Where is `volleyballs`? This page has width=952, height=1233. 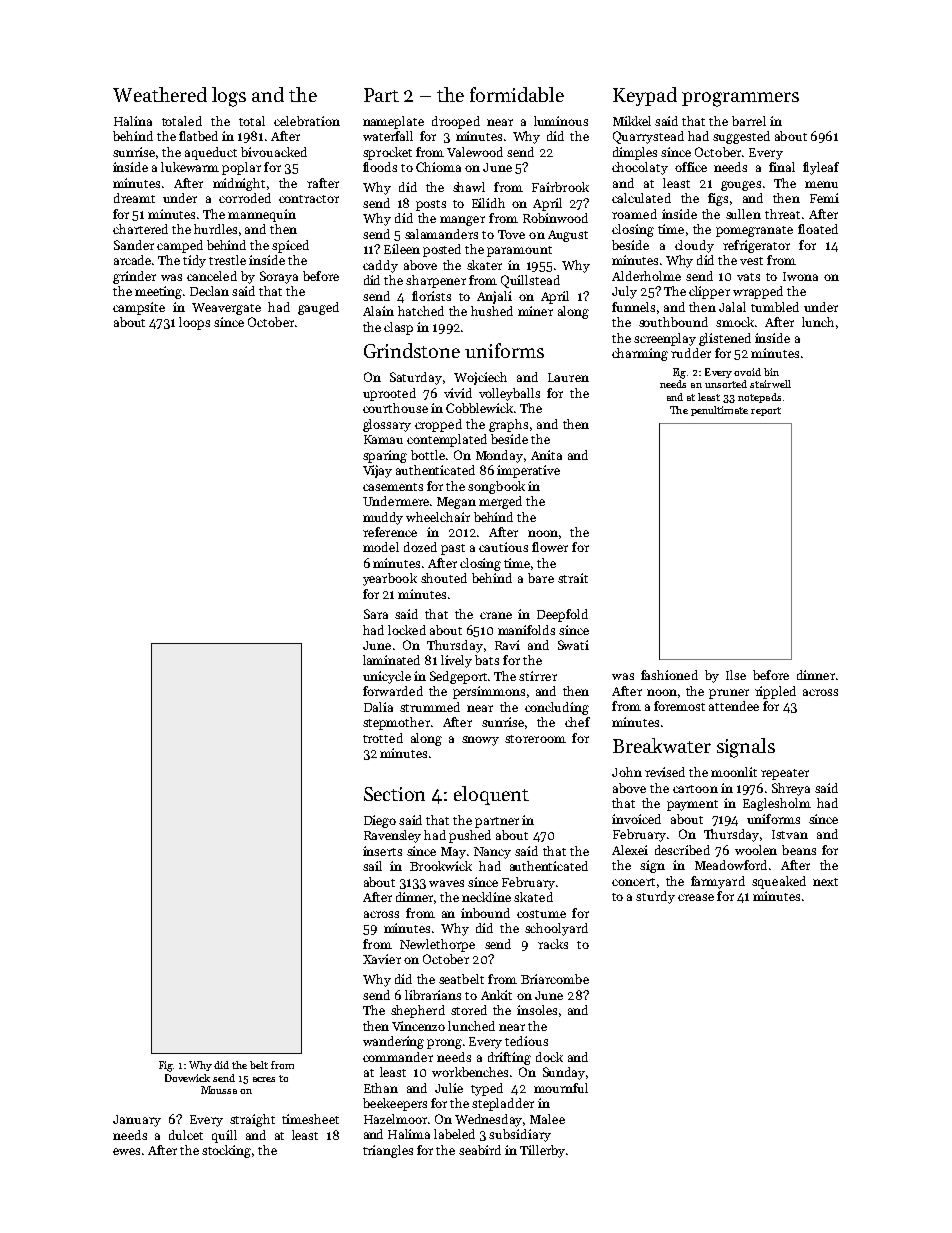 volleyballs is located at coordinates (509, 394).
